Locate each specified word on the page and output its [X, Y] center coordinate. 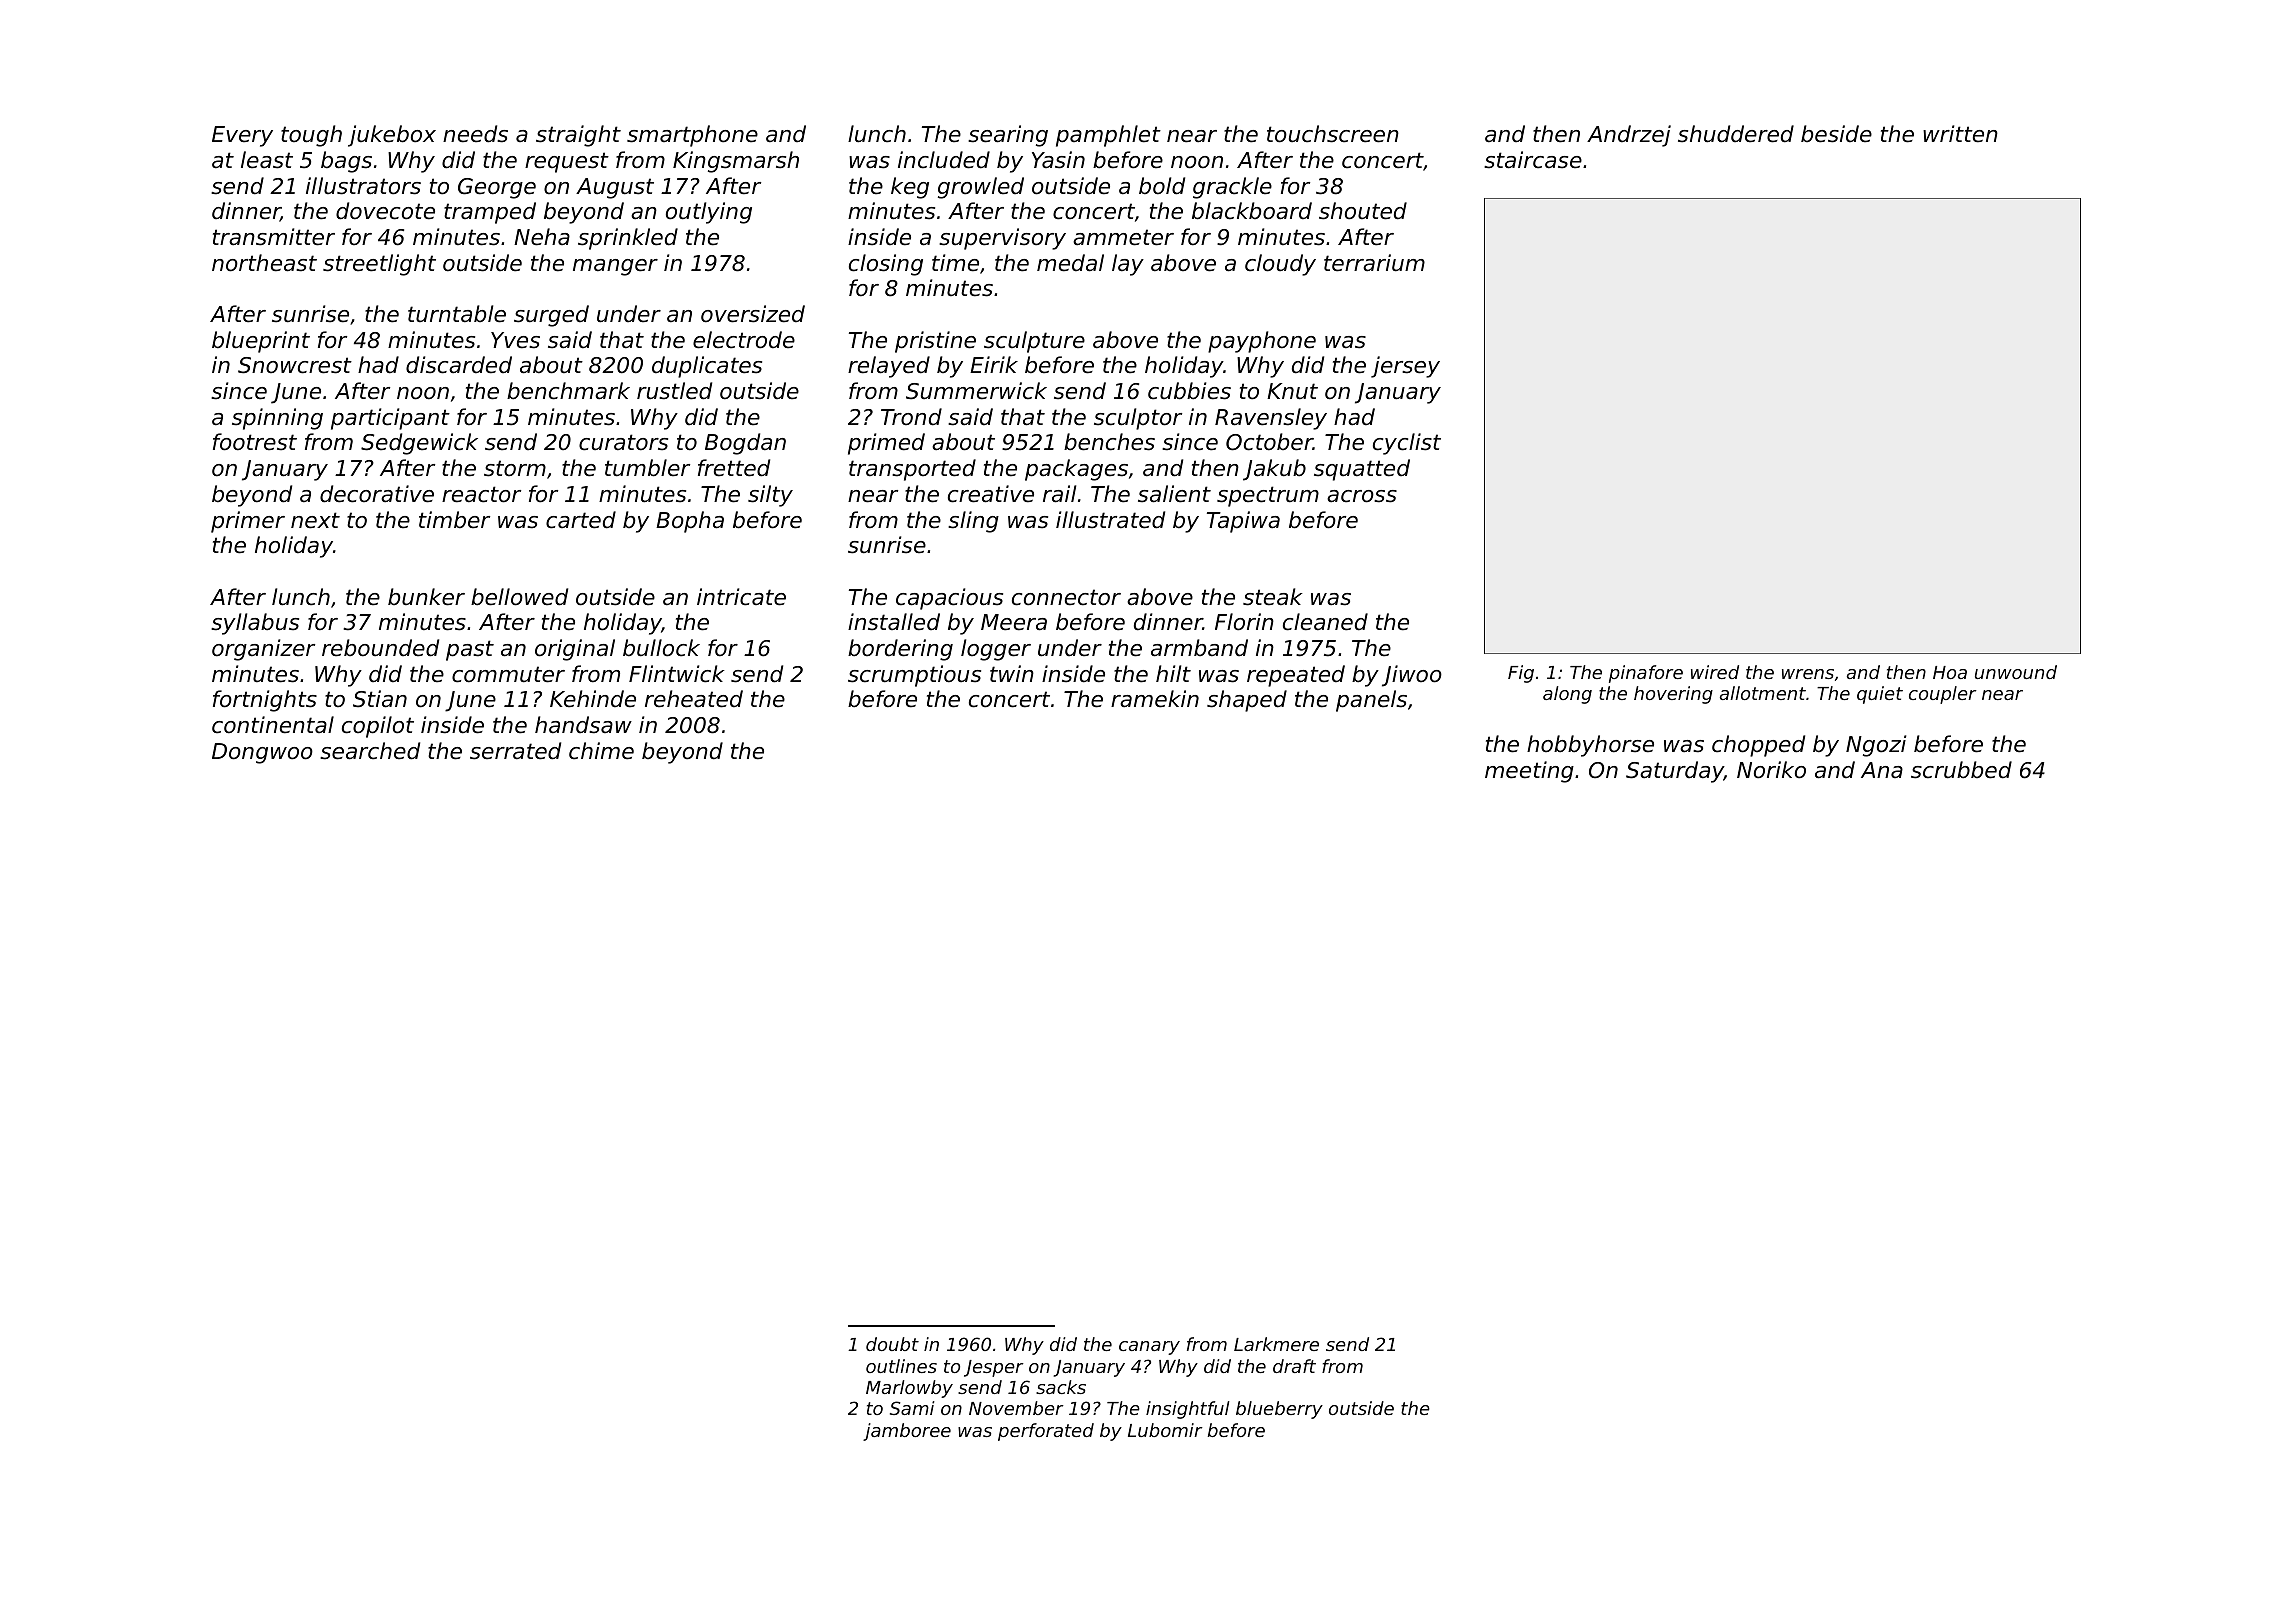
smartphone [692, 136]
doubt [892, 1344]
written [1960, 134]
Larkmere [1276, 1344]
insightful [1188, 1410]
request [567, 162]
